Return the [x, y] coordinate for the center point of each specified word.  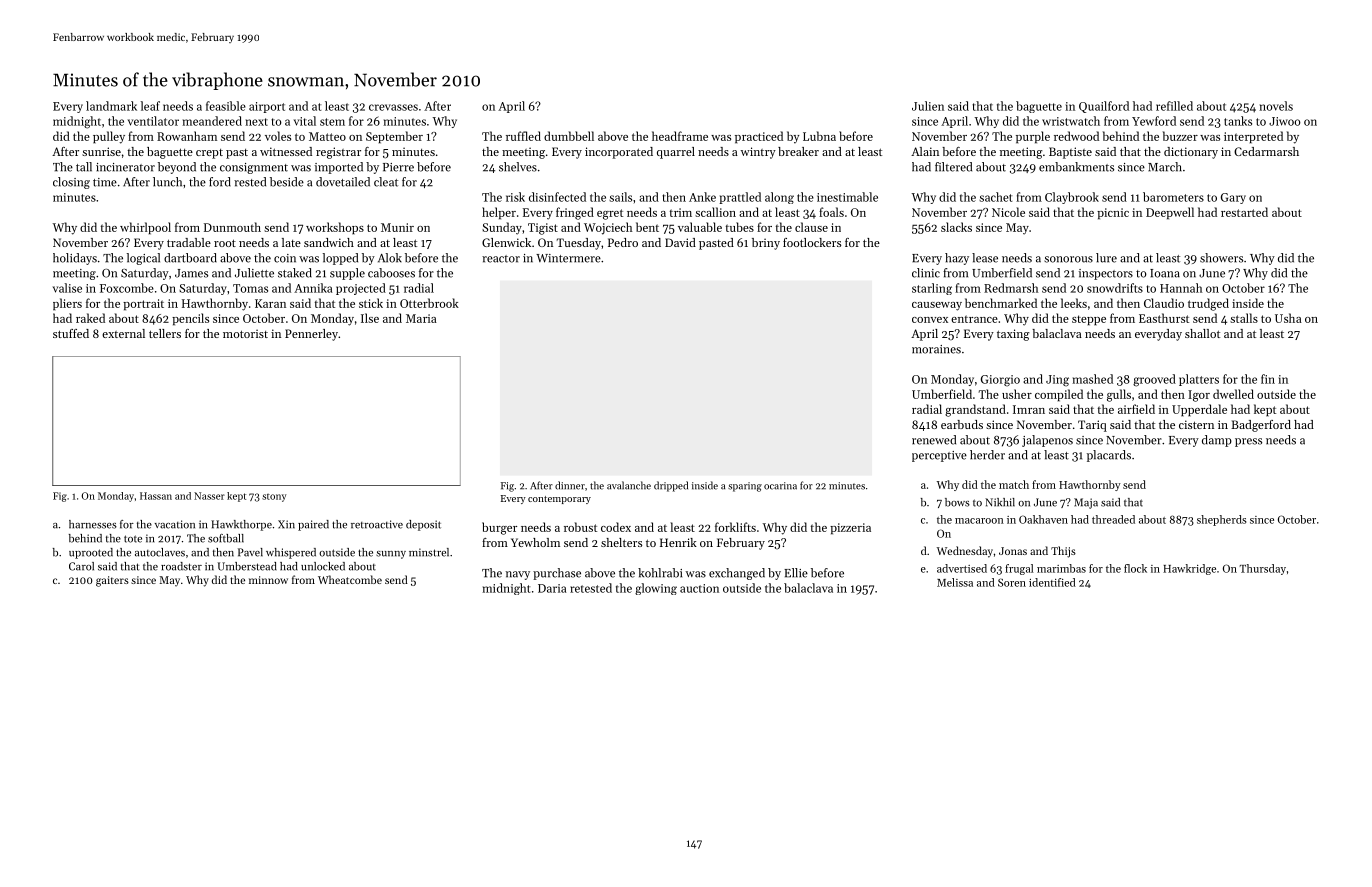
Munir [397, 227]
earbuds [962, 424]
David [680, 242]
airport [267, 107]
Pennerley [311, 335]
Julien [928, 106]
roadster [181, 566]
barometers [1173, 197]
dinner [570, 485]
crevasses [393, 107]
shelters [621, 542]
